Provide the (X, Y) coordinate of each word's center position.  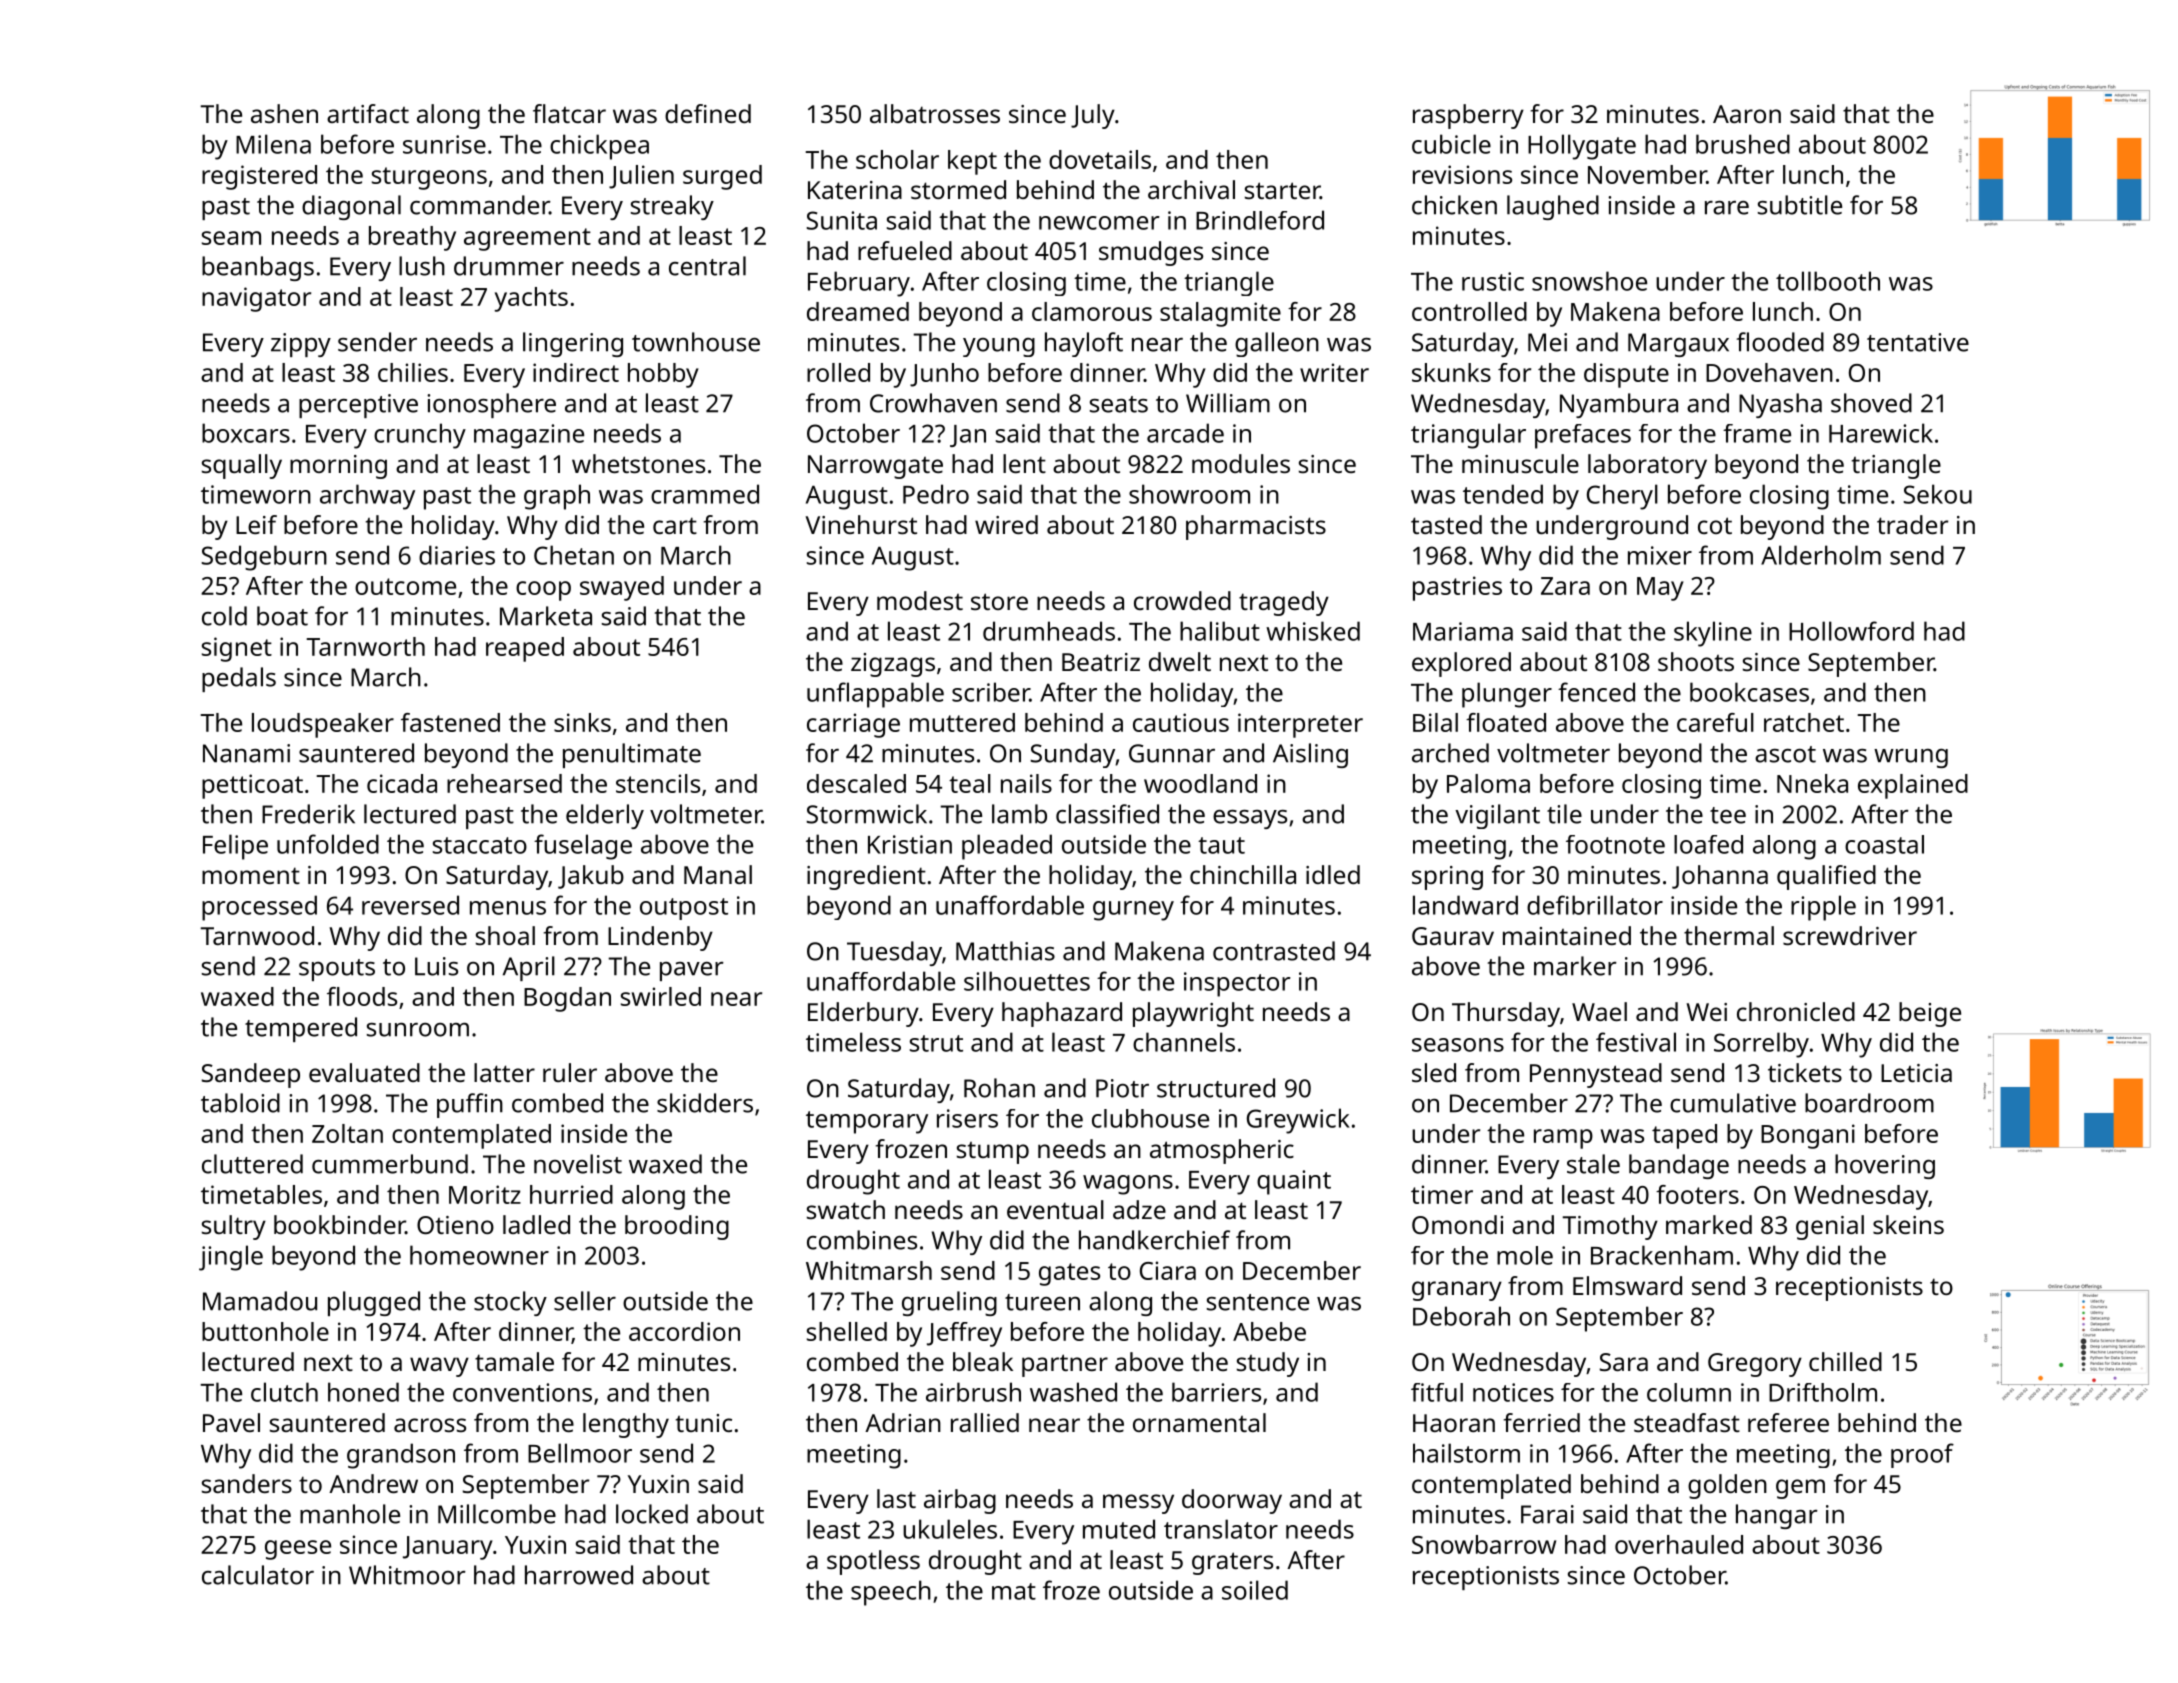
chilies (413, 372)
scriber (991, 692)
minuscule (1520, 463)
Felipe (235, 847)
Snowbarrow (1484, 1544)
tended (1503, 494)
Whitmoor (407, 1575)
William (1228, 403)
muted (1119, 1529)
